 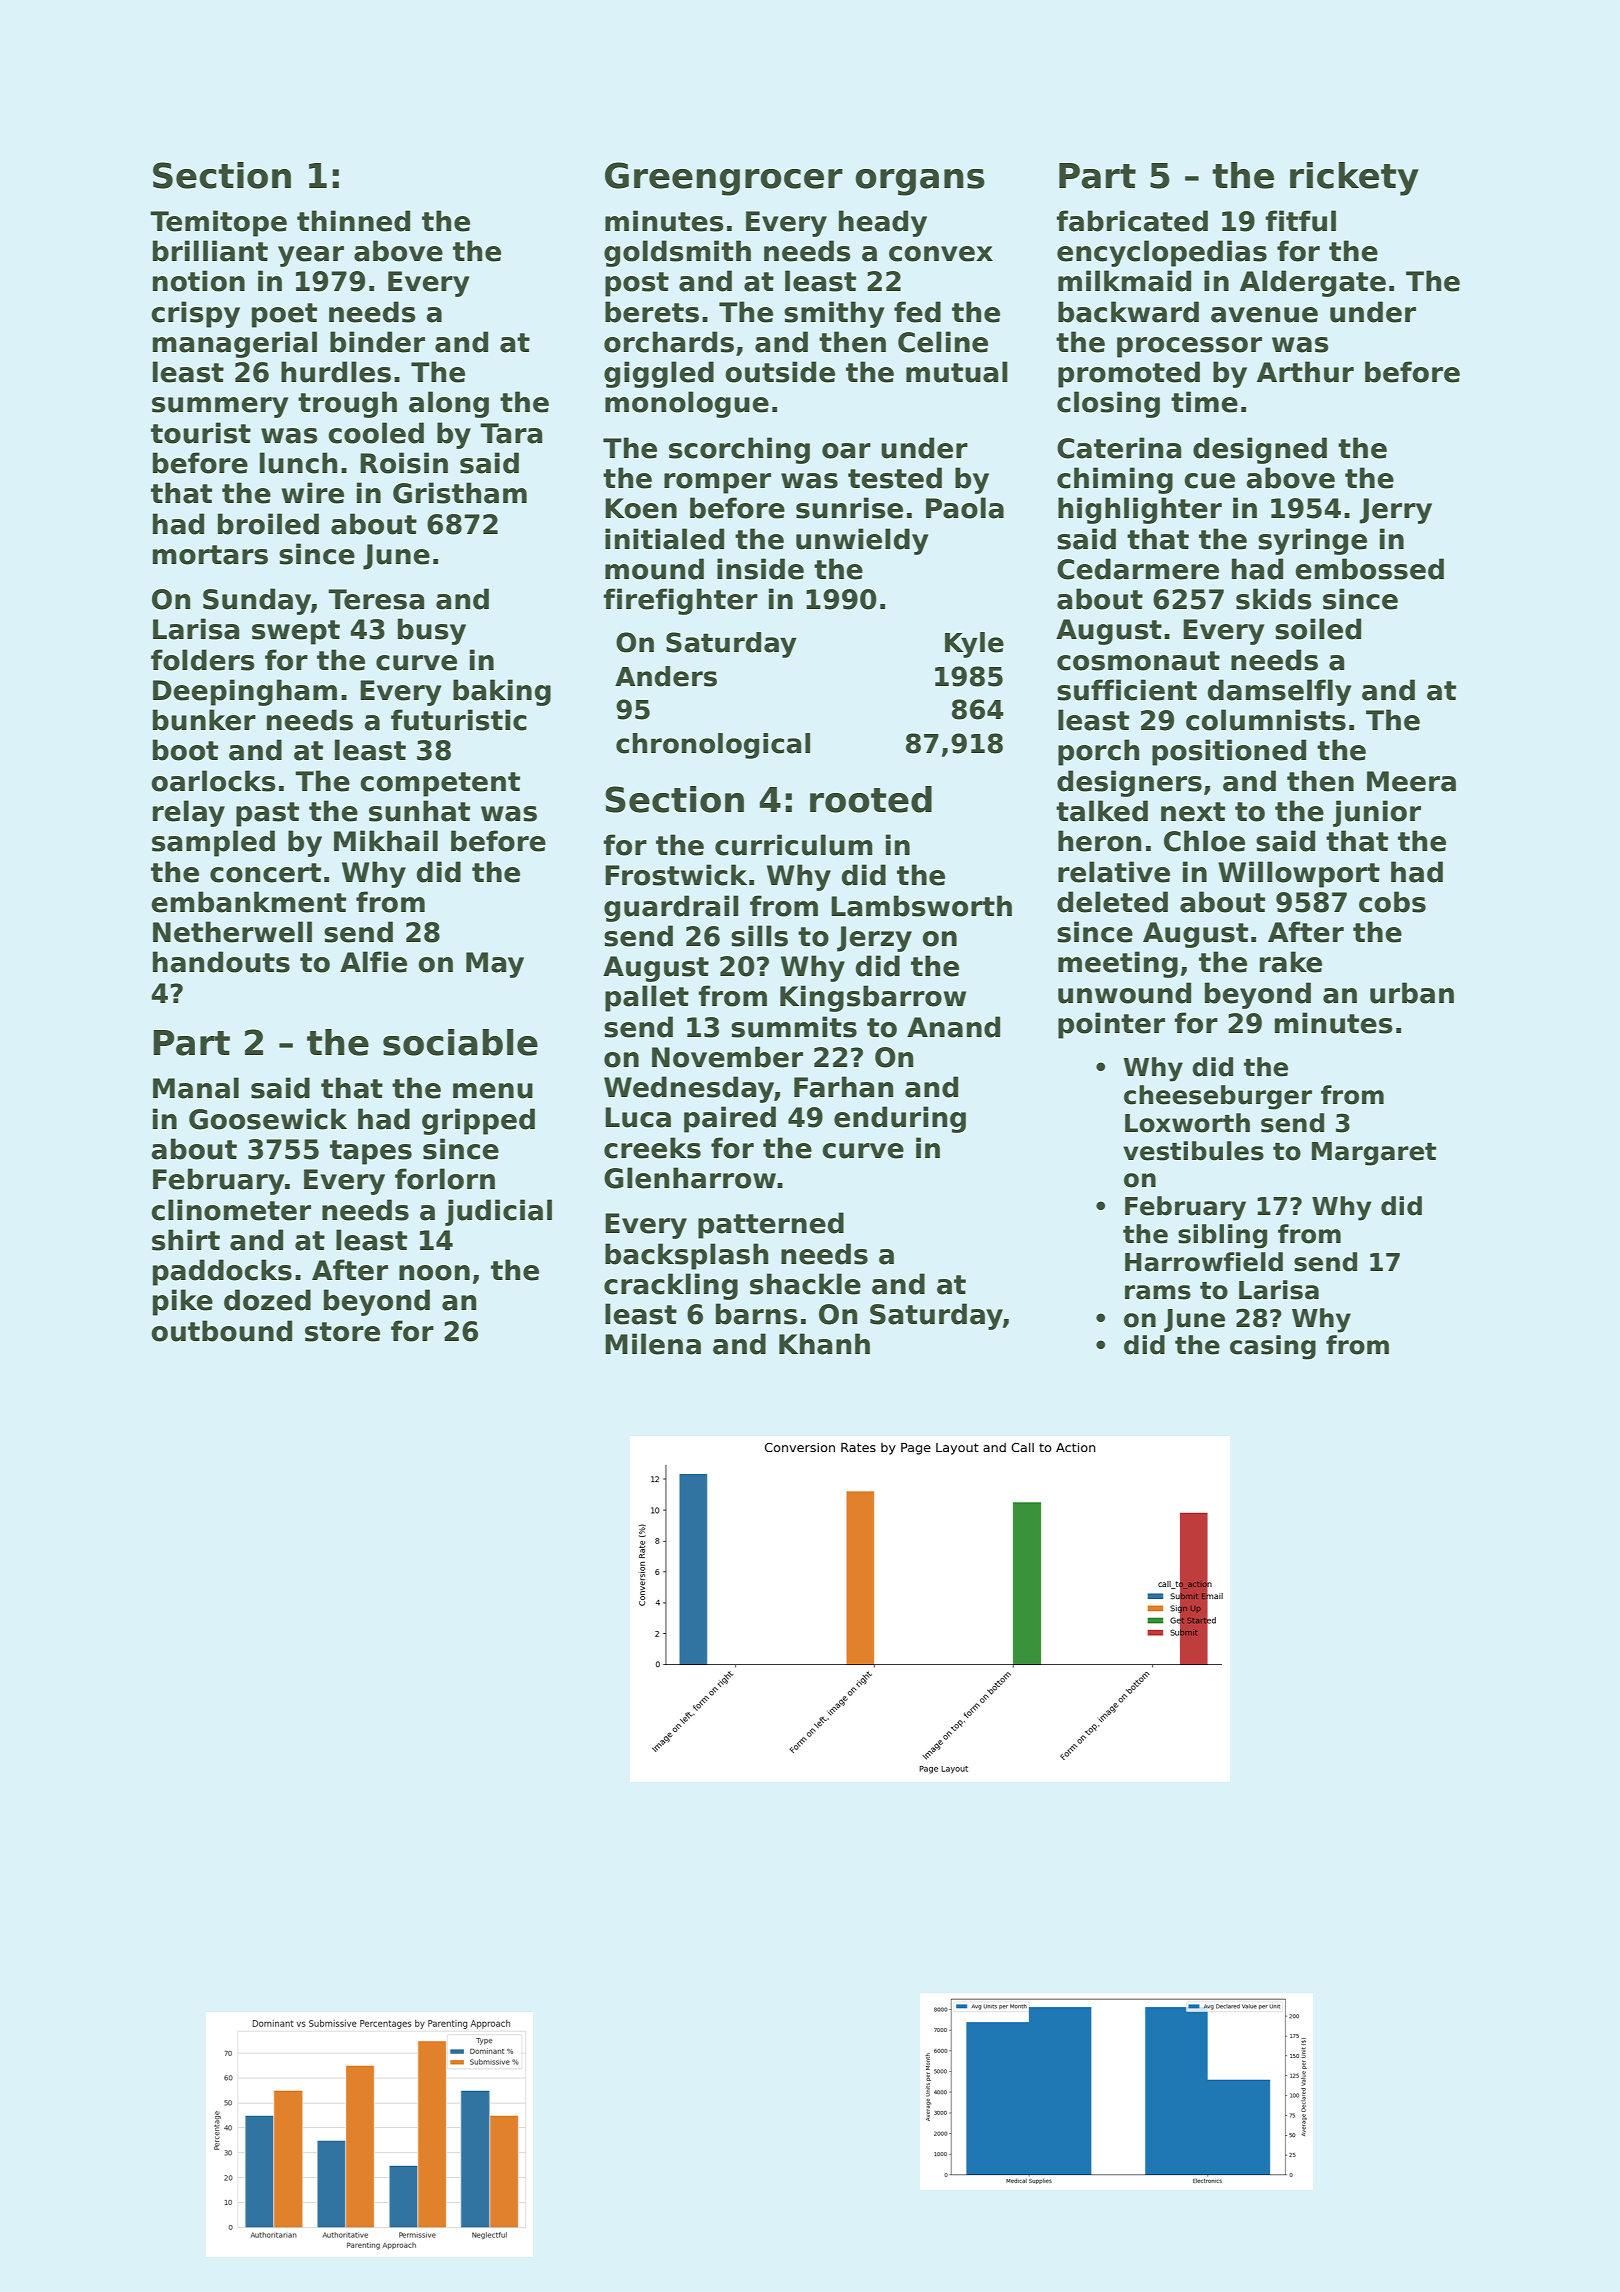 What do you see at coordinates (373, 962) in the screenshot?
I see `Alfie` at bounding box center [373, 962].
